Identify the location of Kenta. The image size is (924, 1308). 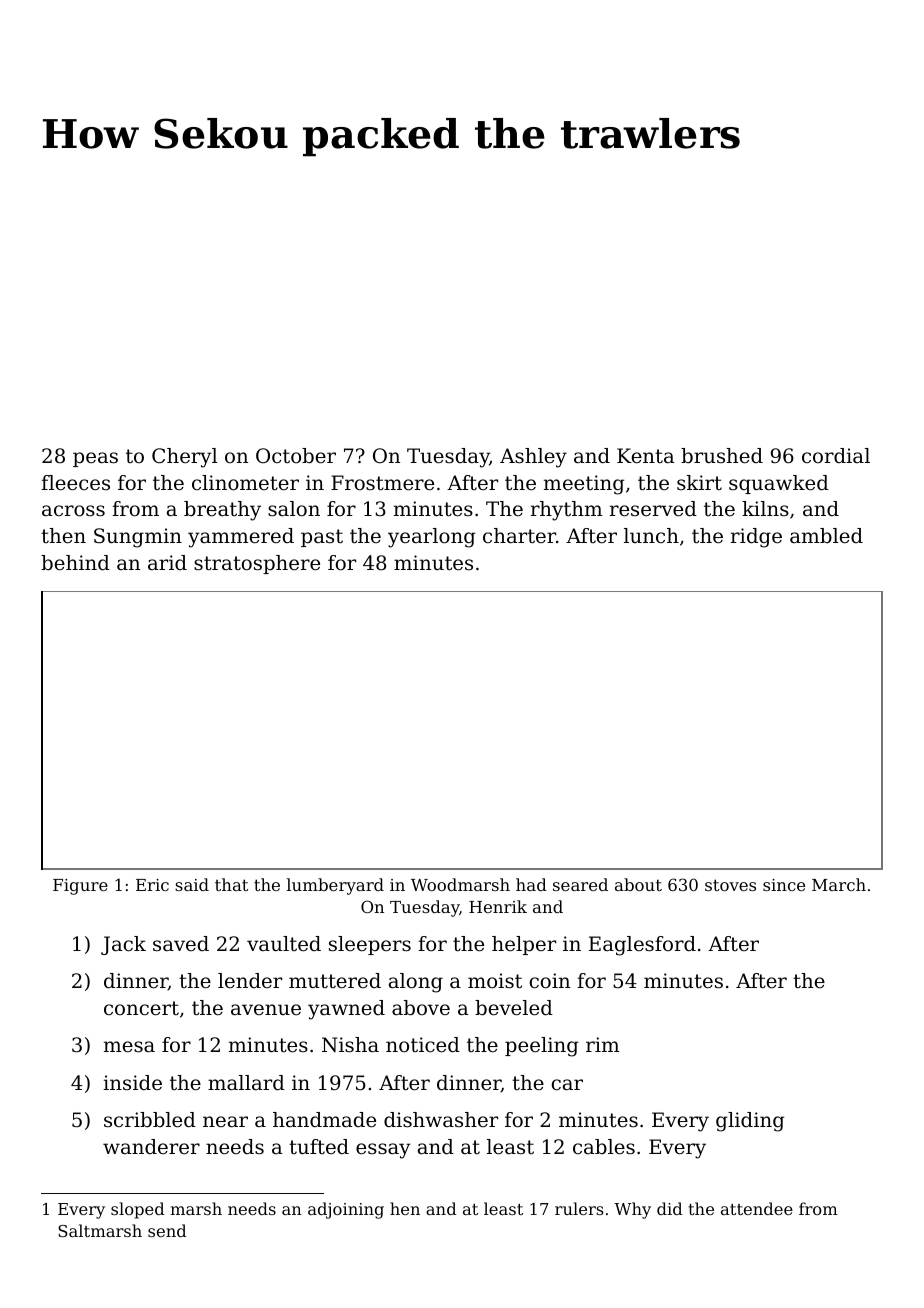
(645, 456).
